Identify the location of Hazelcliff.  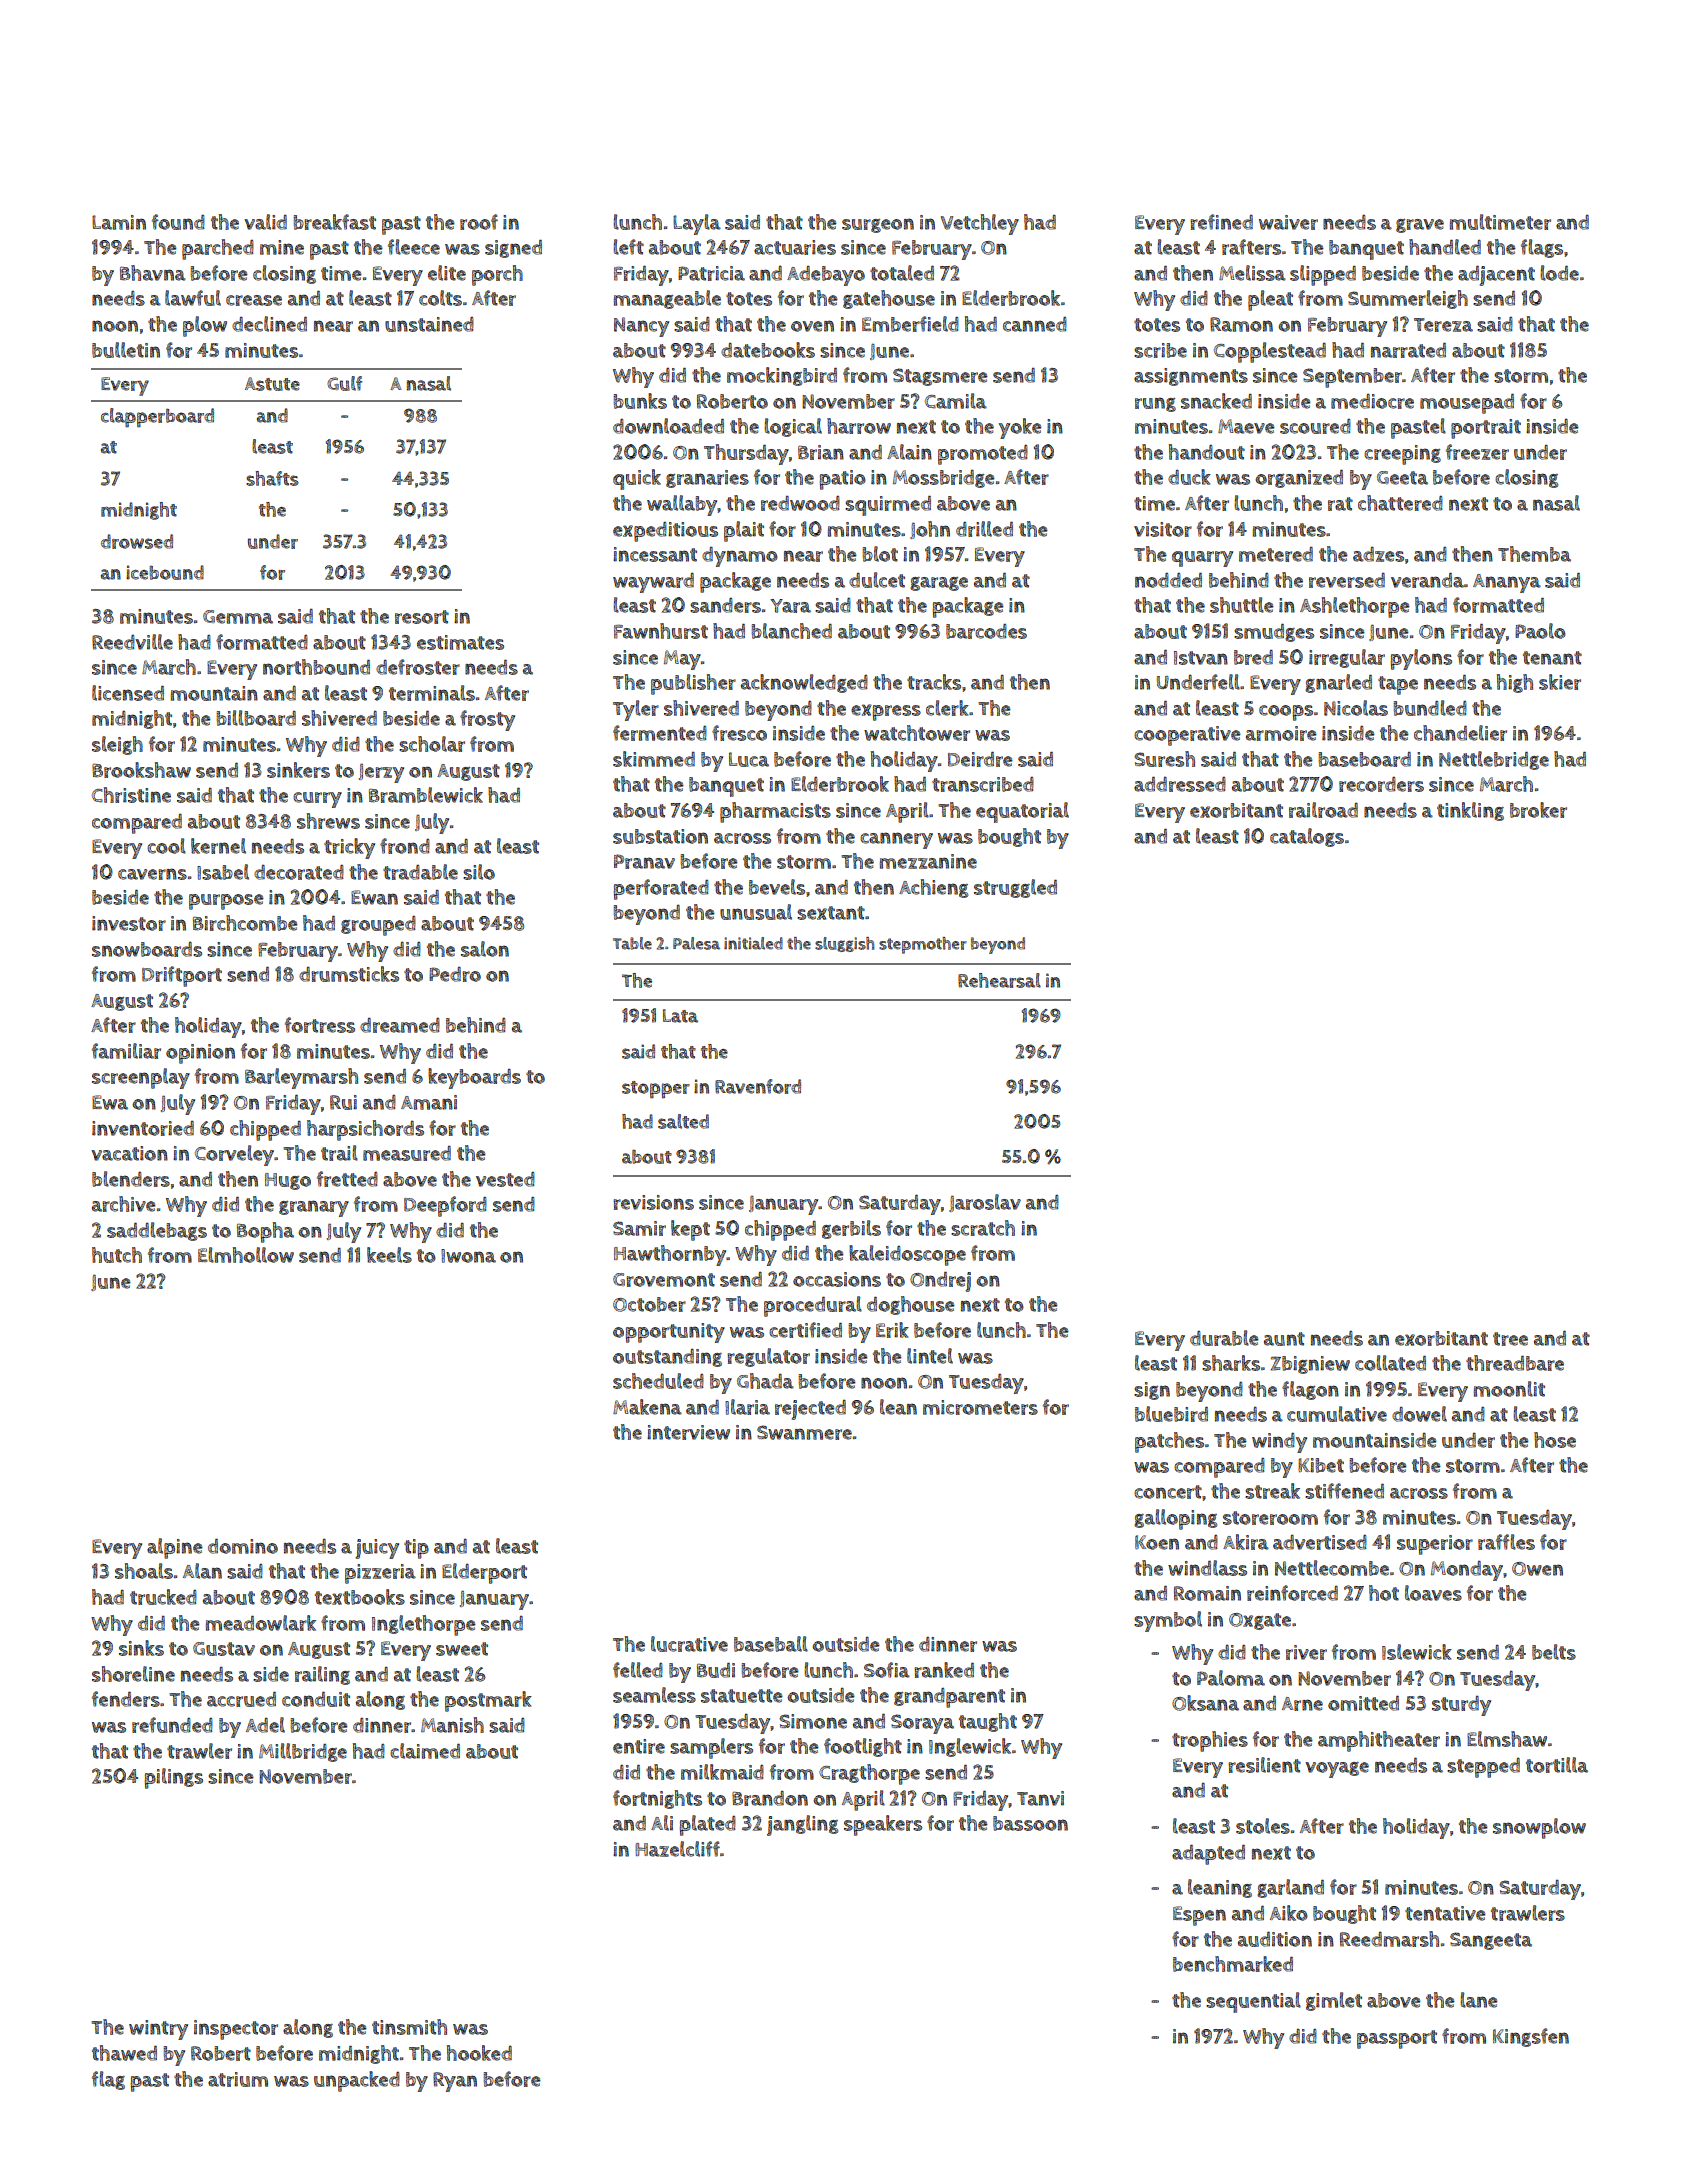
(677, 1849).
